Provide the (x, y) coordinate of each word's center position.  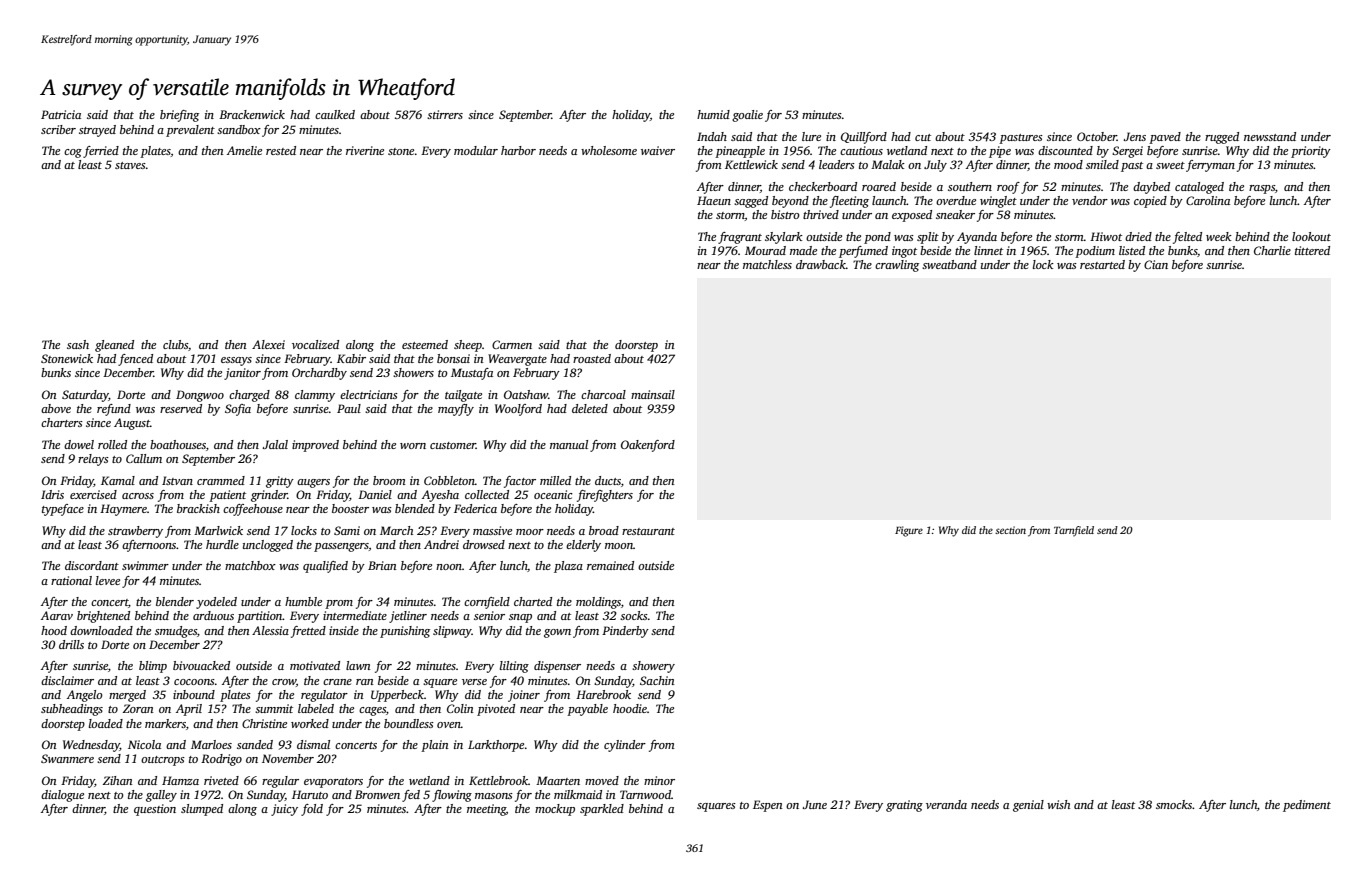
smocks (1174, 804)
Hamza (180, 780)
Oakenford (648, 446)
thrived (821, 214)
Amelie (244, 150)
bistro (785, 214)
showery (653, 667)
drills (71, 644)
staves (130, 165)
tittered (1312, 250)
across (138, 496)
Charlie (1272, 250)
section (1010, 530)
